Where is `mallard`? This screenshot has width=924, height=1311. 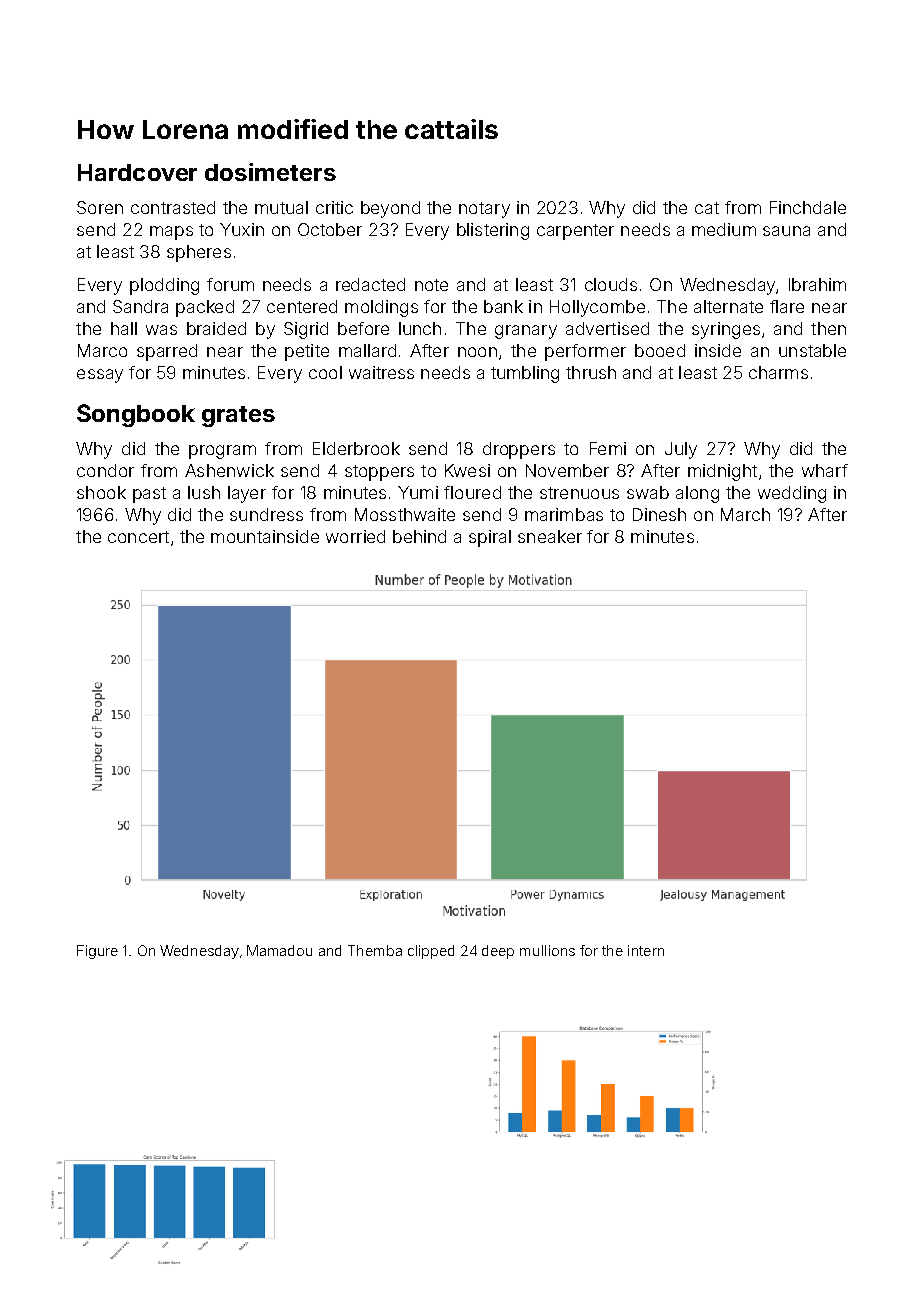 mallard is located at coordinates (367, 350).
